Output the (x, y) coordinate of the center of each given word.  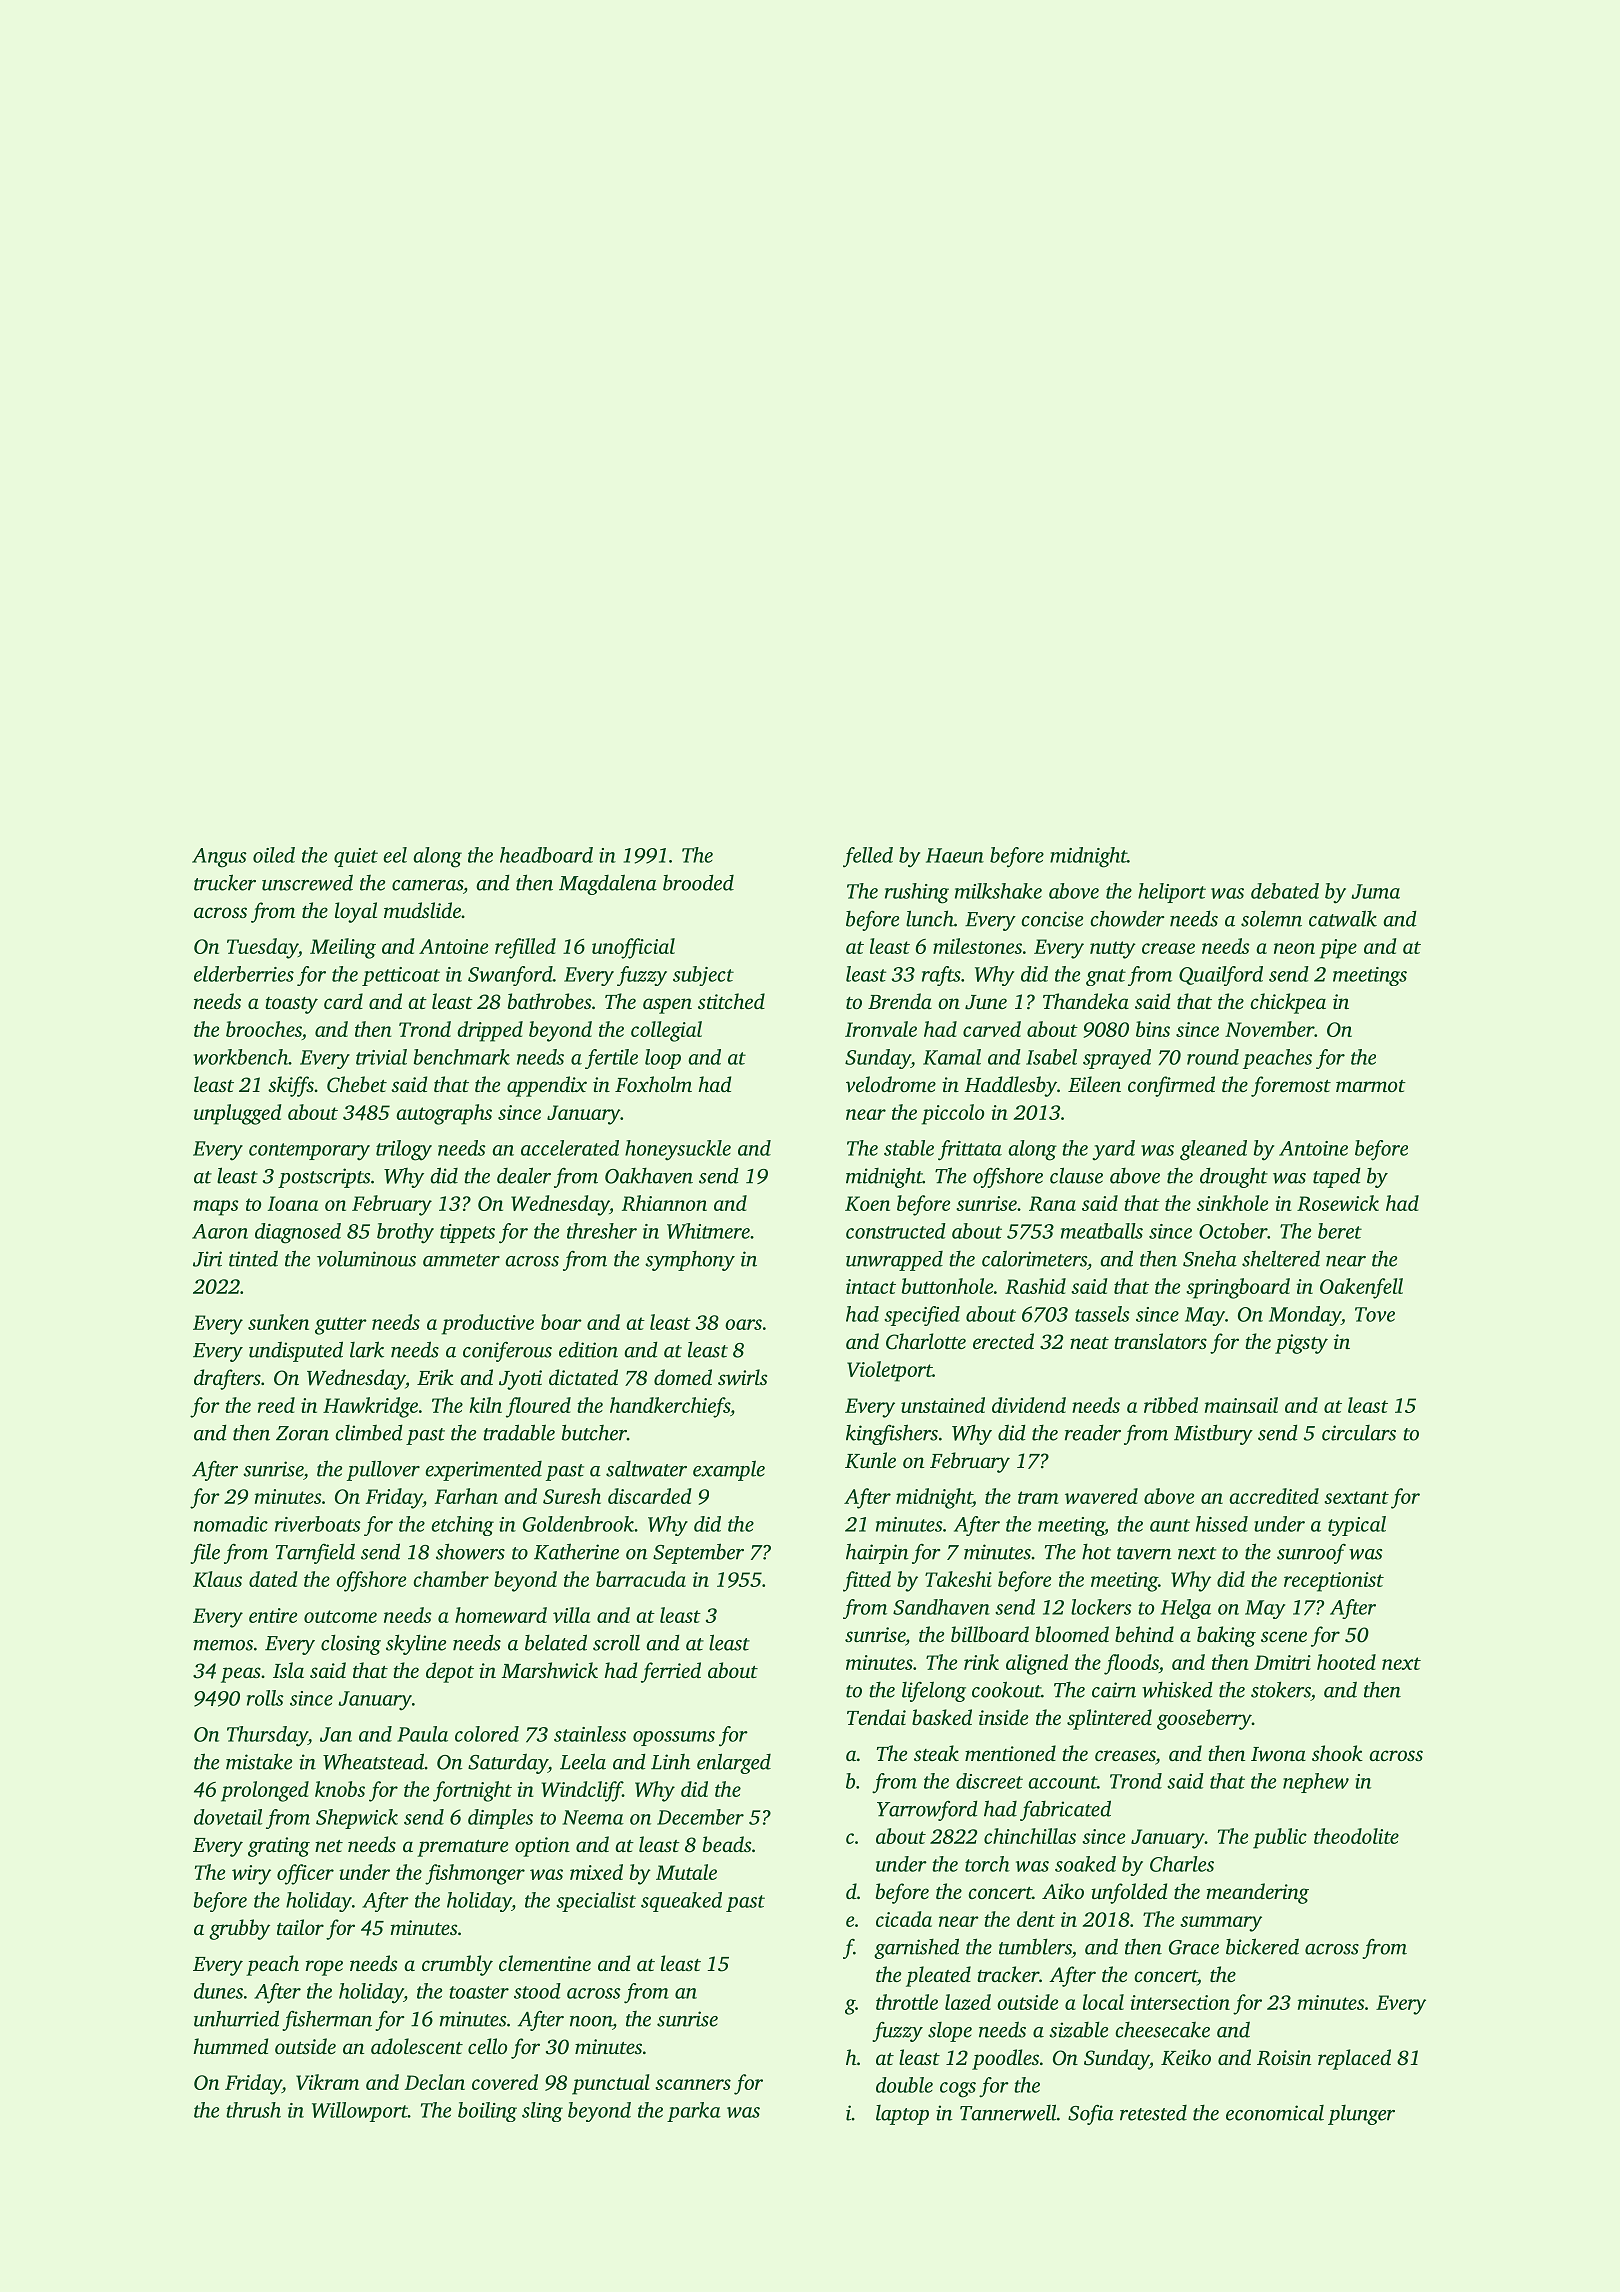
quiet (356, 857)
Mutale (686, 1872)
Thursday (267, 1736)
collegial (666, 1031)
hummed (230, 2046)
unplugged (238, 1114)
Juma (1375, 891)
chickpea (1288, 1003)
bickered (1262, 1946)
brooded (698, 882)
